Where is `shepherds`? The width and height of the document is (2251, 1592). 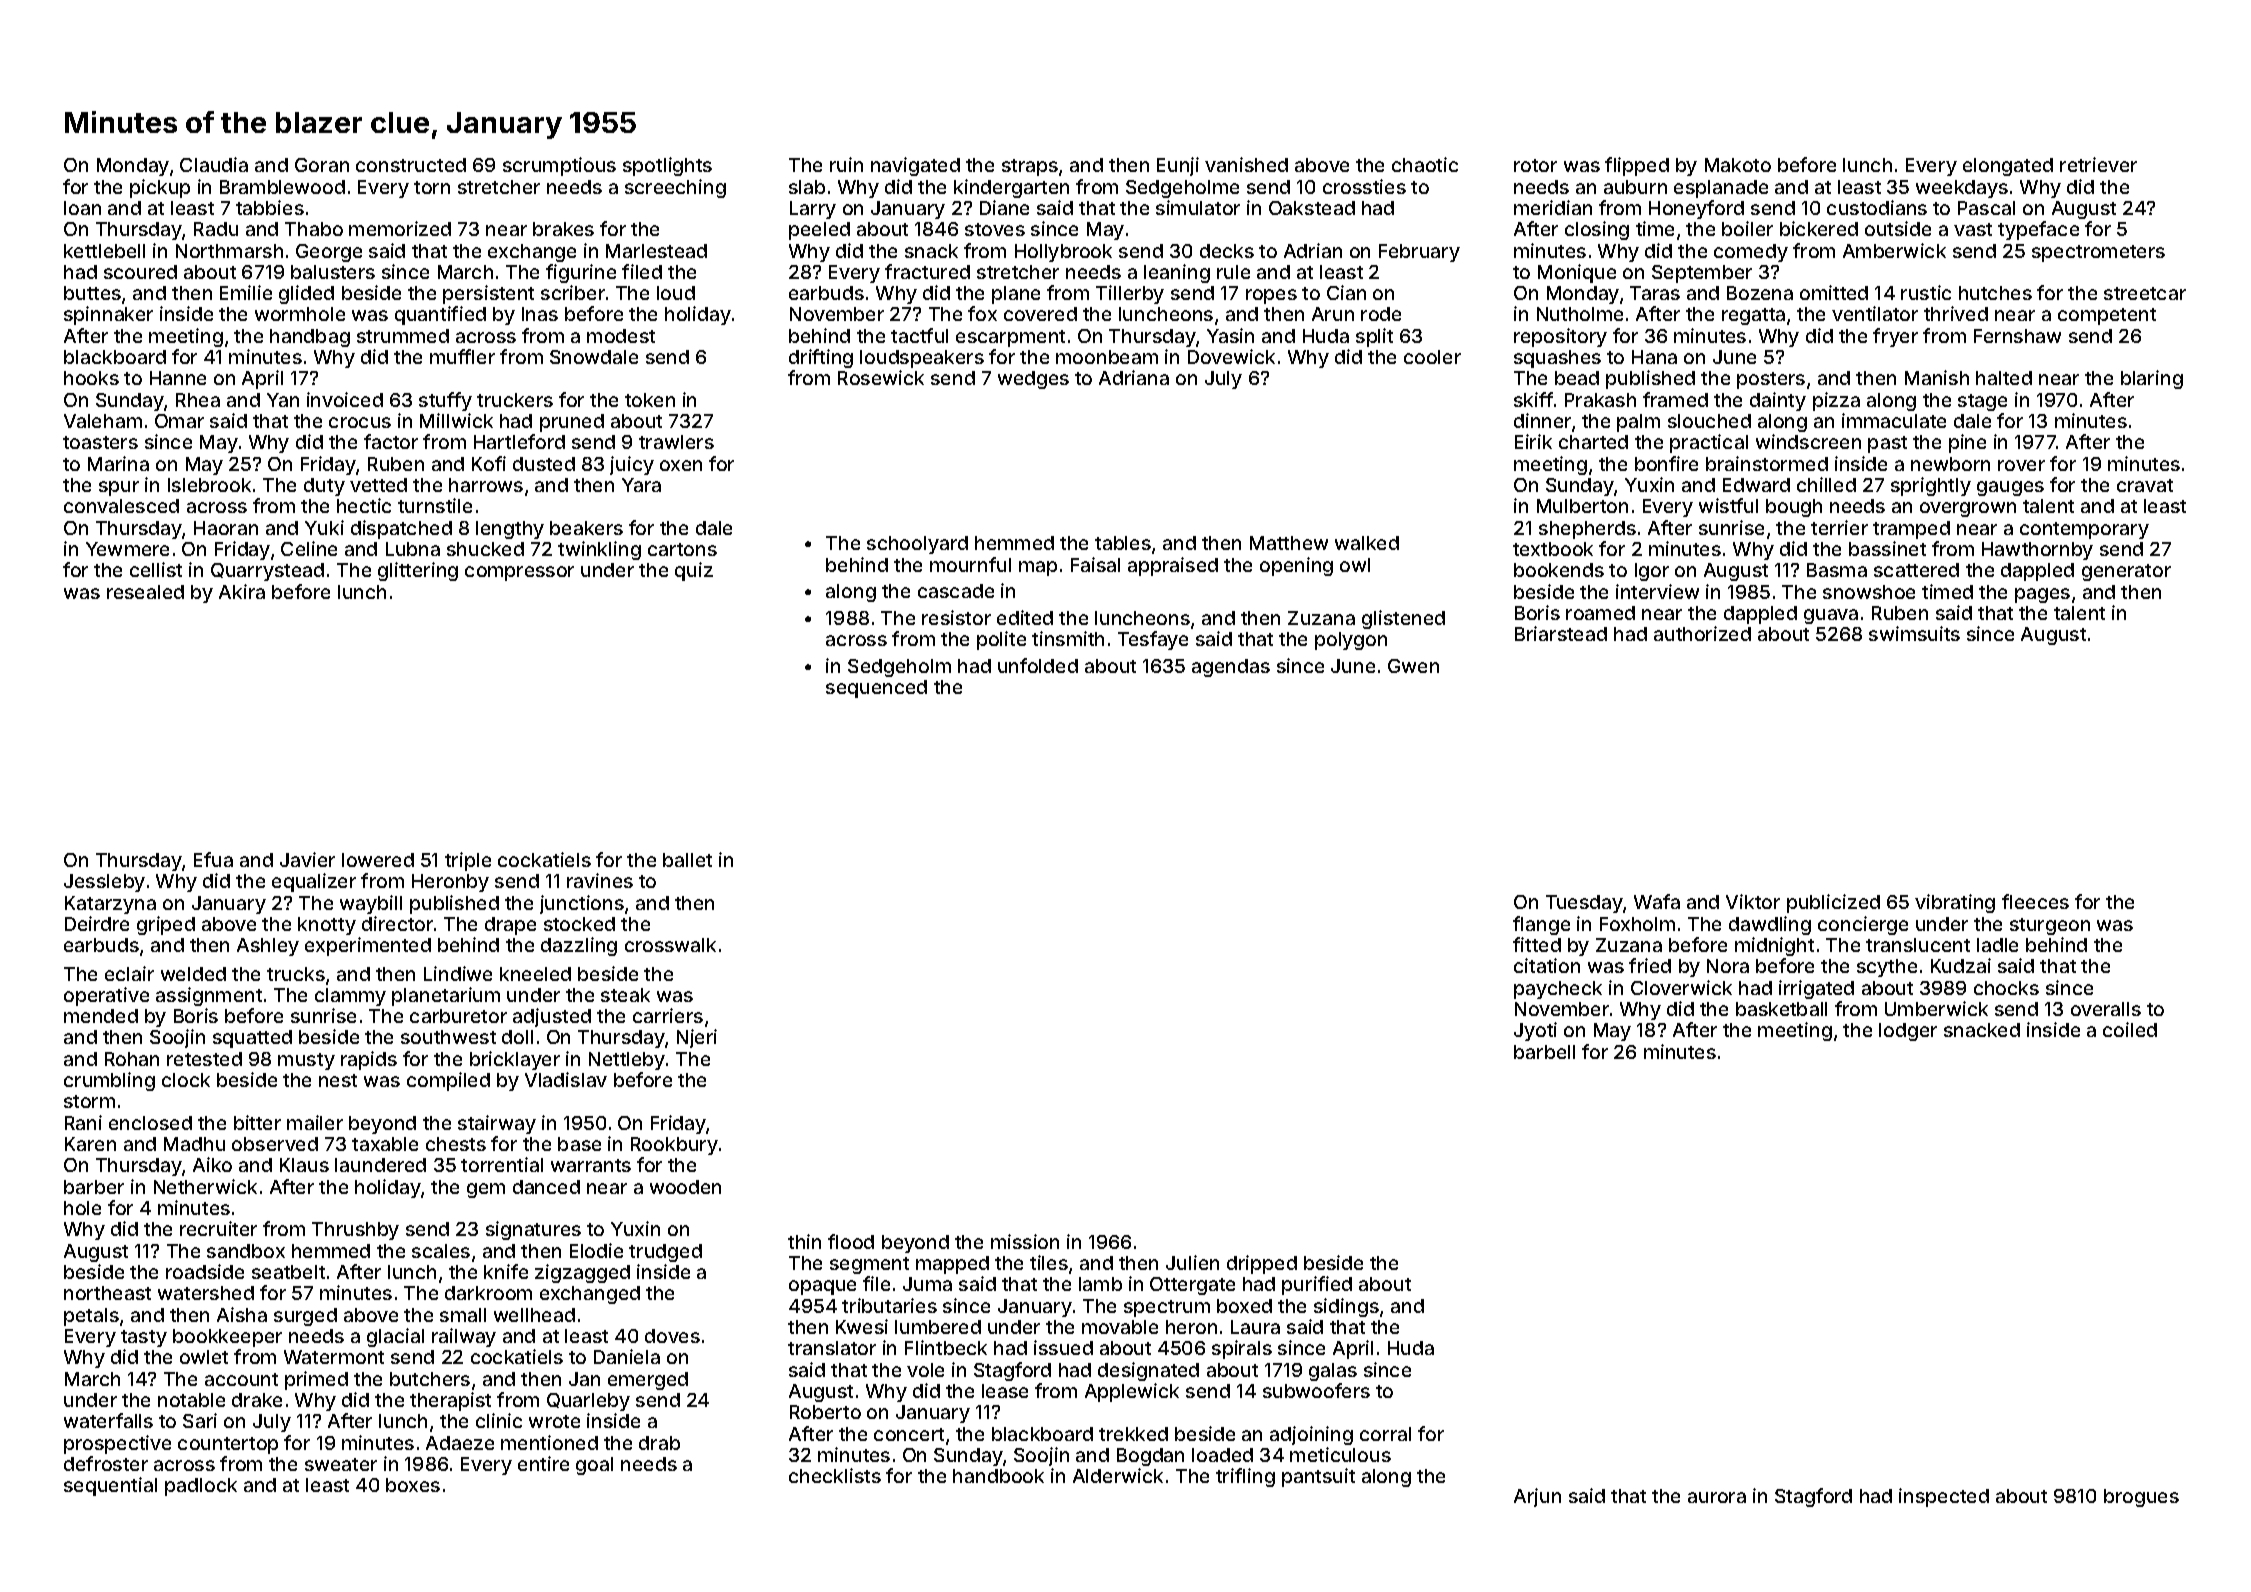
shepherds is located at coordinates (1587, 530).
